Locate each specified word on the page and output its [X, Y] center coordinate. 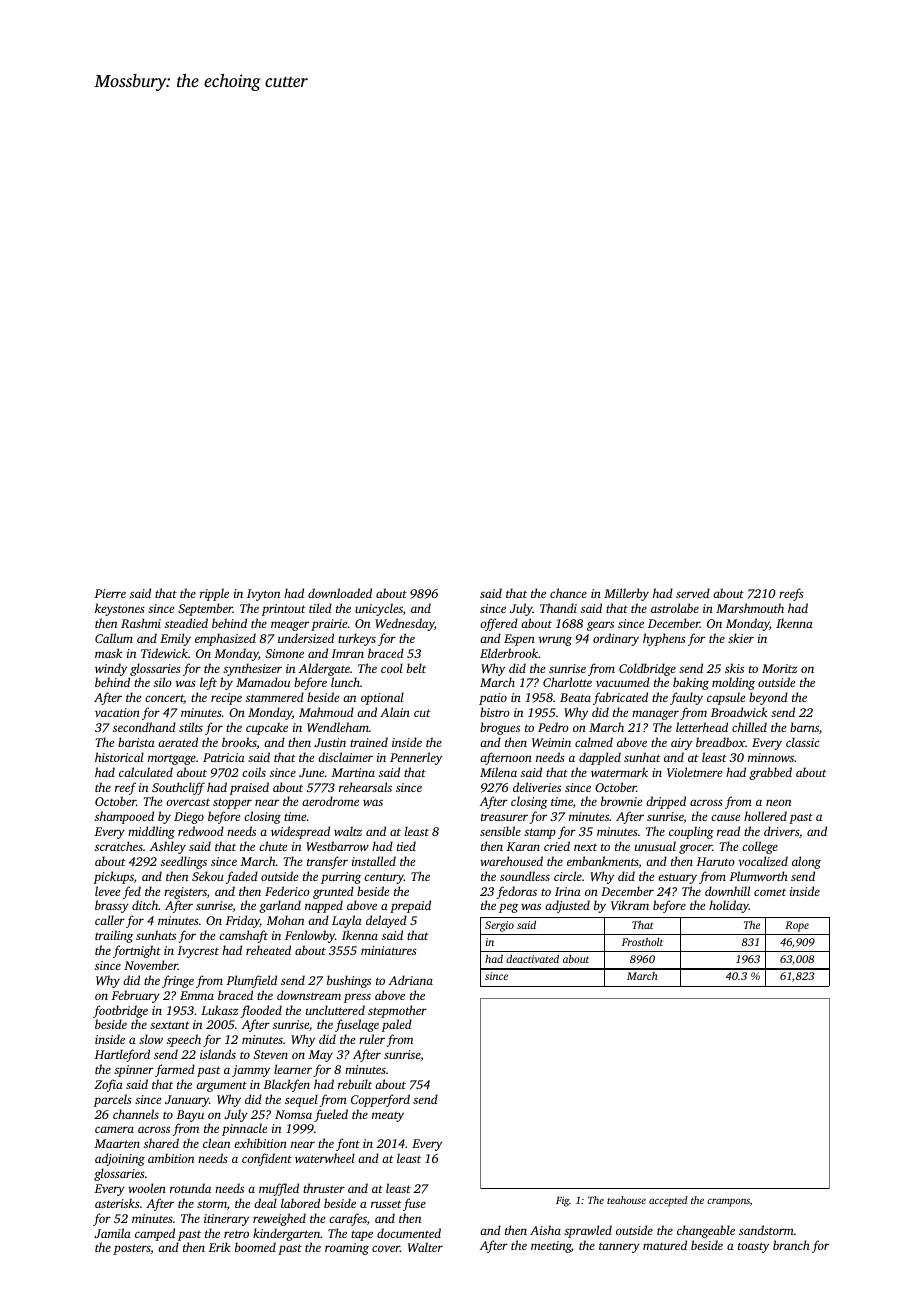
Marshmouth [750, 608]
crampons [728, 1202]
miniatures [389, 950]
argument [221, 1086]
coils [254, 772]
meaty [388, 1116]
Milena [498, 772]
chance [568, 593]
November [151, 965]
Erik [219, 1247]
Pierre [110, 593]
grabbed [770, 773]
